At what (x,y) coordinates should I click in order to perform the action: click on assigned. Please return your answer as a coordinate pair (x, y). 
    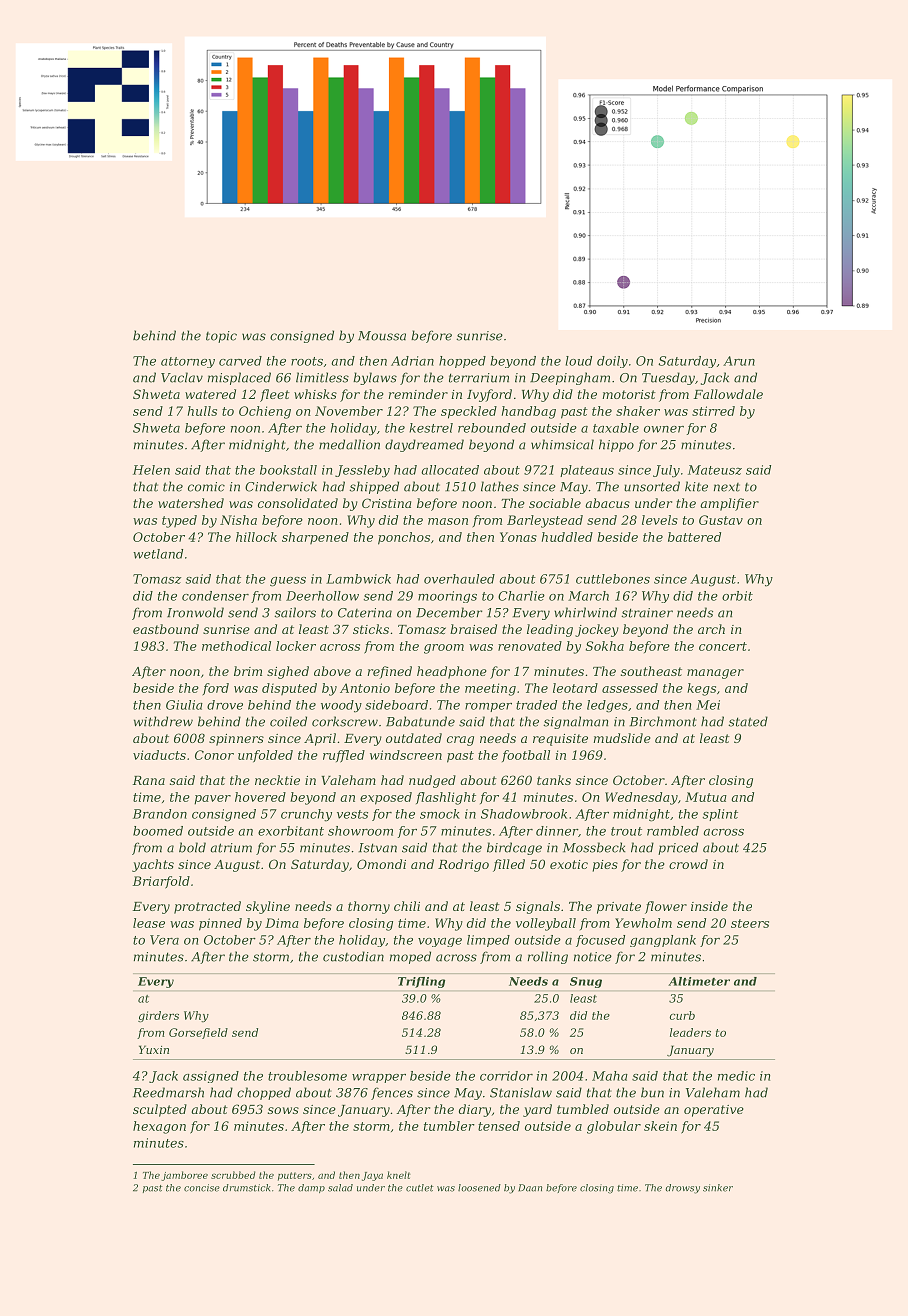
    Looking at the image, I should click on (211, 1077).
